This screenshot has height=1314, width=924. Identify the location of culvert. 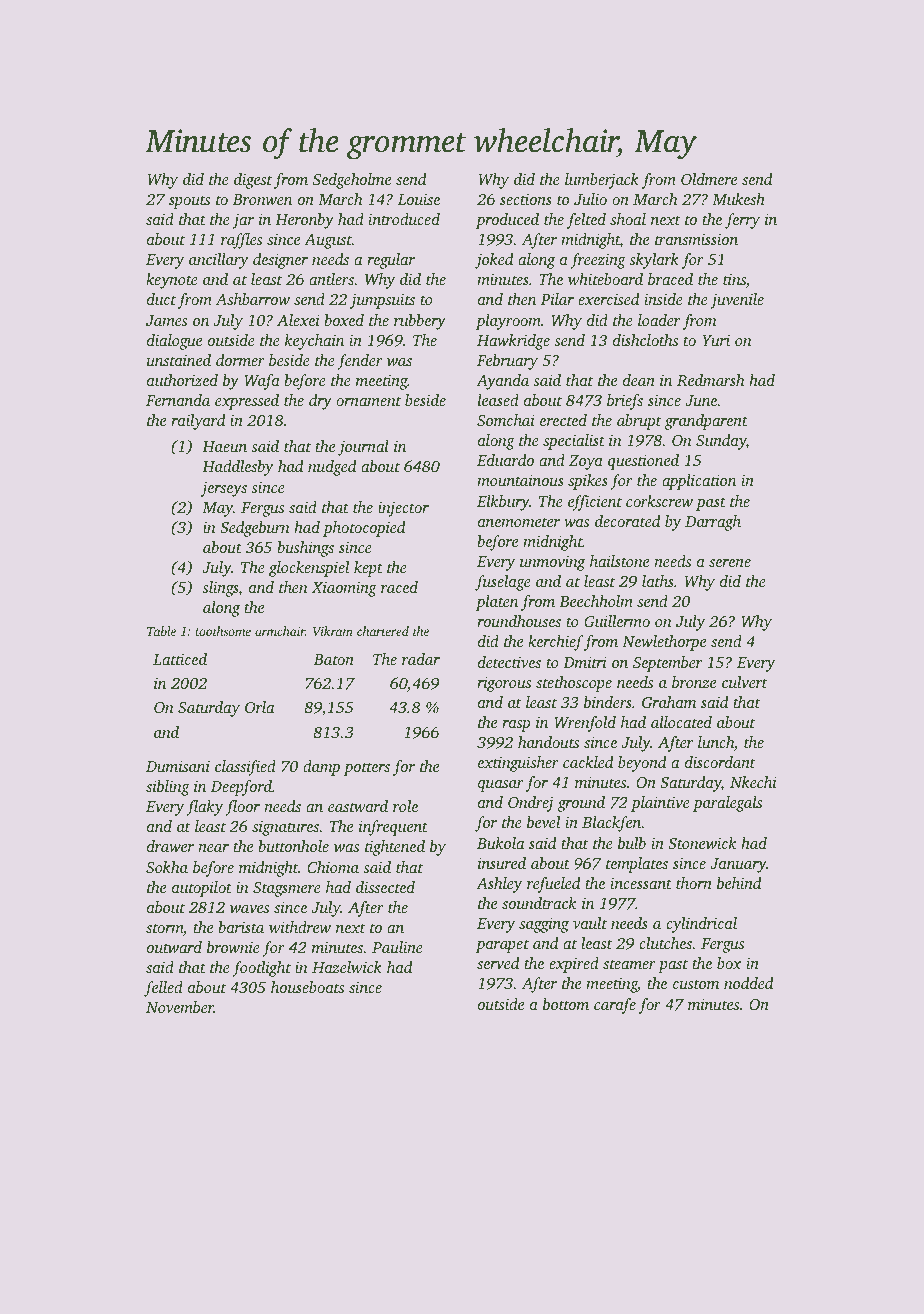
(744, 682).
